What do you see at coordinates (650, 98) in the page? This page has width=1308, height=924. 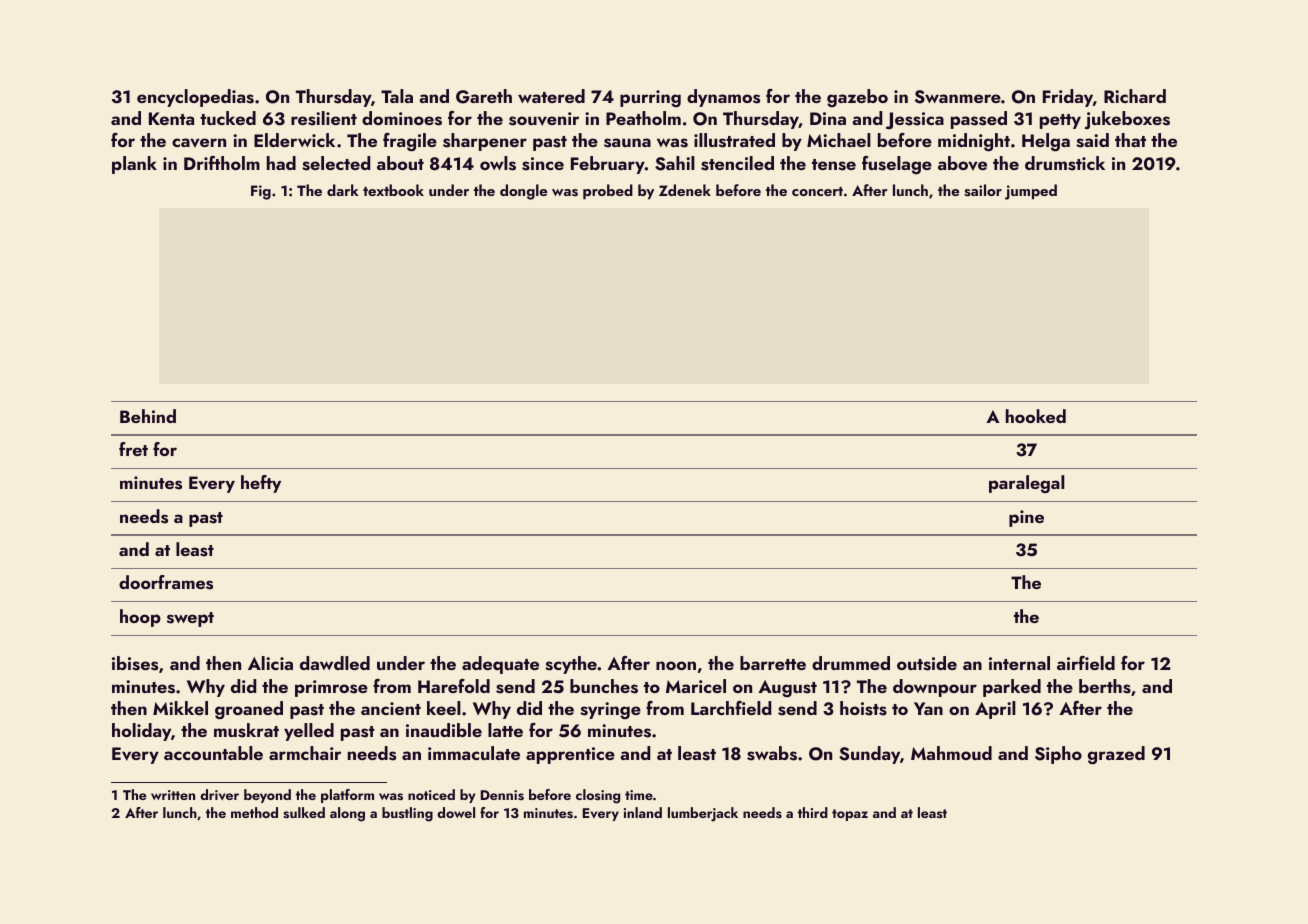 I see `purring` at bounding box center [650, 98].
